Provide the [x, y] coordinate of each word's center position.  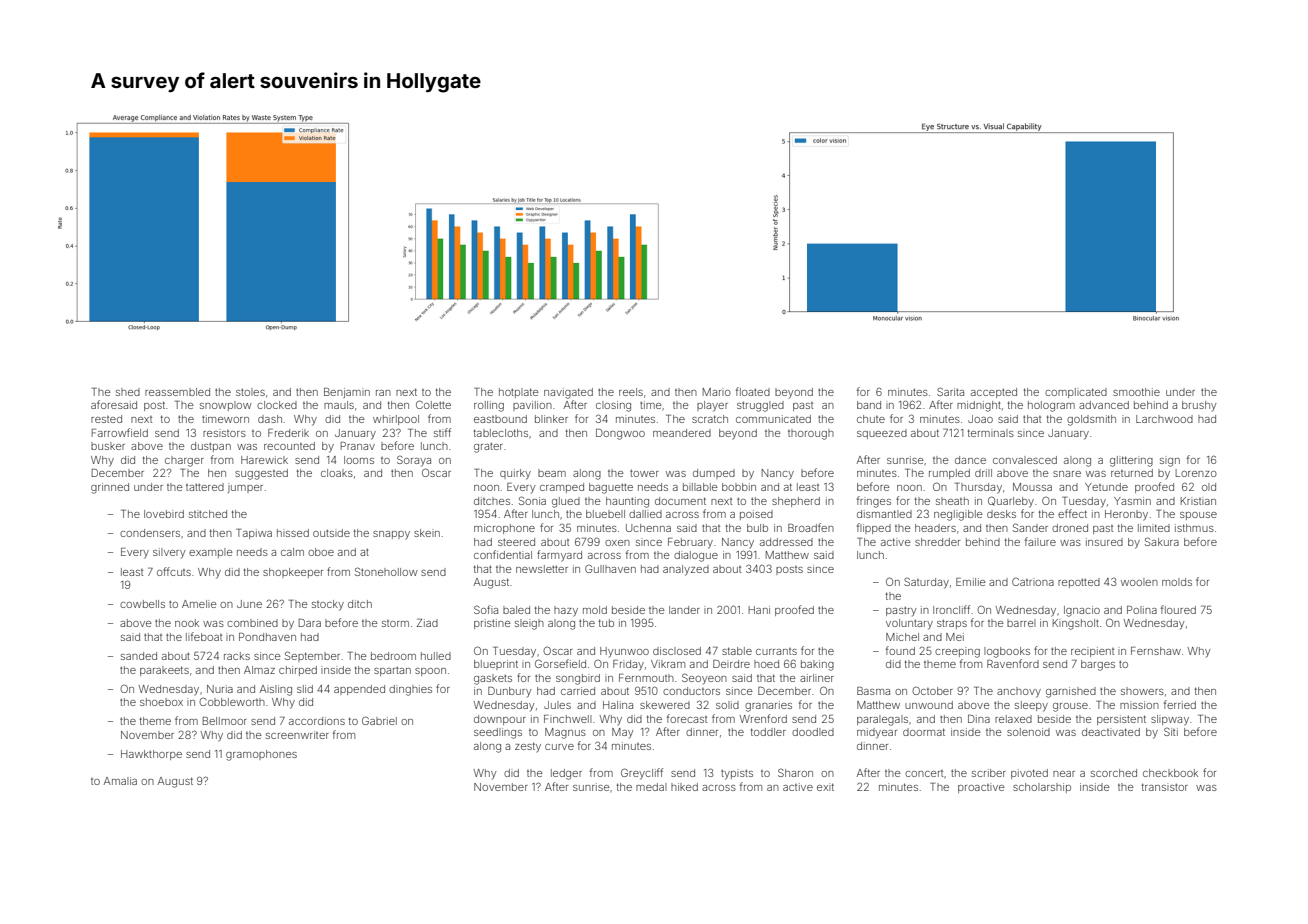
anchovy [1019, 692]
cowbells [142, 604]
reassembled [177, 392]
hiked [684, 787]
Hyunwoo [624, 652]
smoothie [1136, 392]
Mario [717, 392]
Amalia [120, 781]
